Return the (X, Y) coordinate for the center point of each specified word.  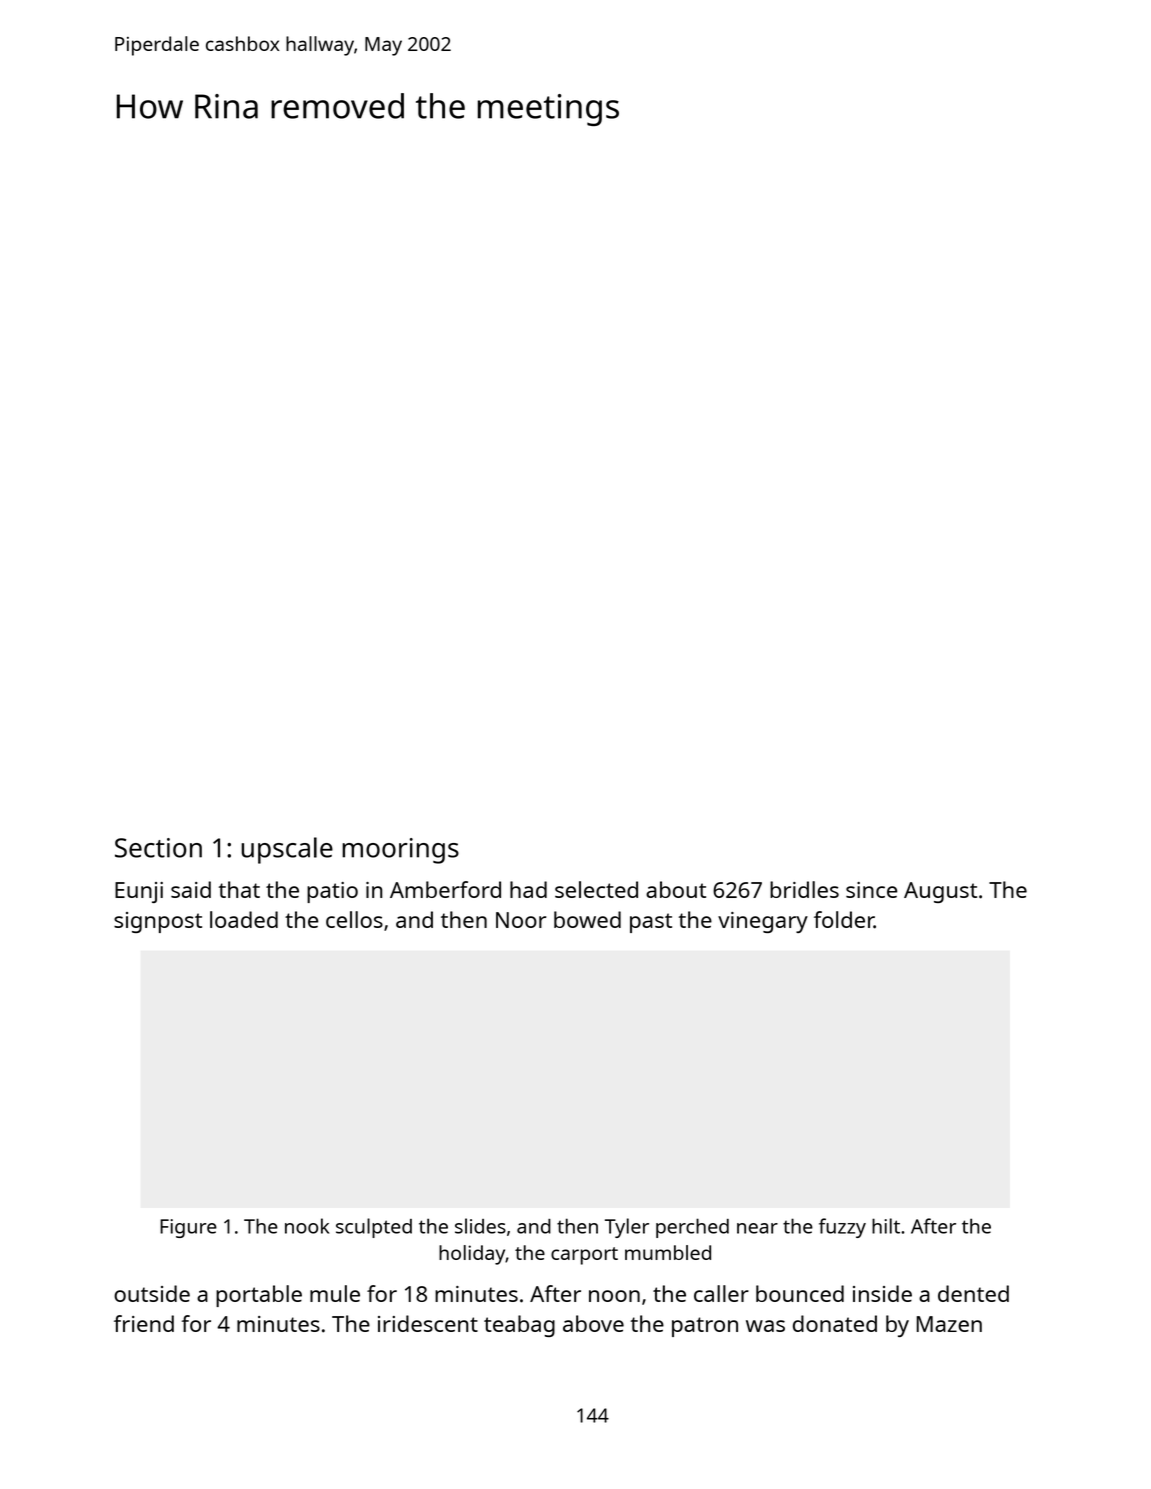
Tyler (627, 1228)
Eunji (139, 892)
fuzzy (842, 1228)
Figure (188, 1228)
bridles (804, 889)
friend (144, 1323)
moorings (400, 851)
